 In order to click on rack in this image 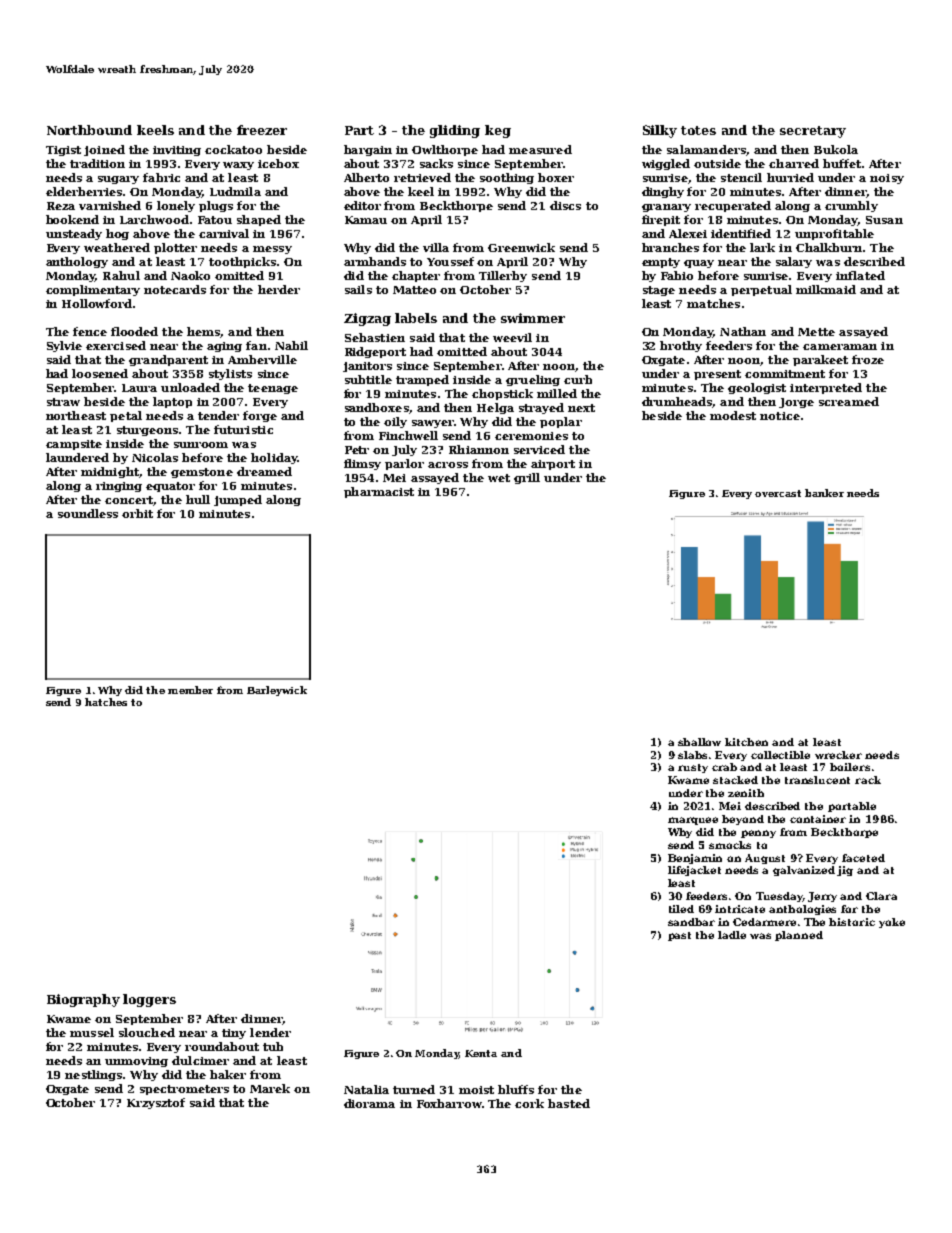, I will do `click(868, 780)`.
